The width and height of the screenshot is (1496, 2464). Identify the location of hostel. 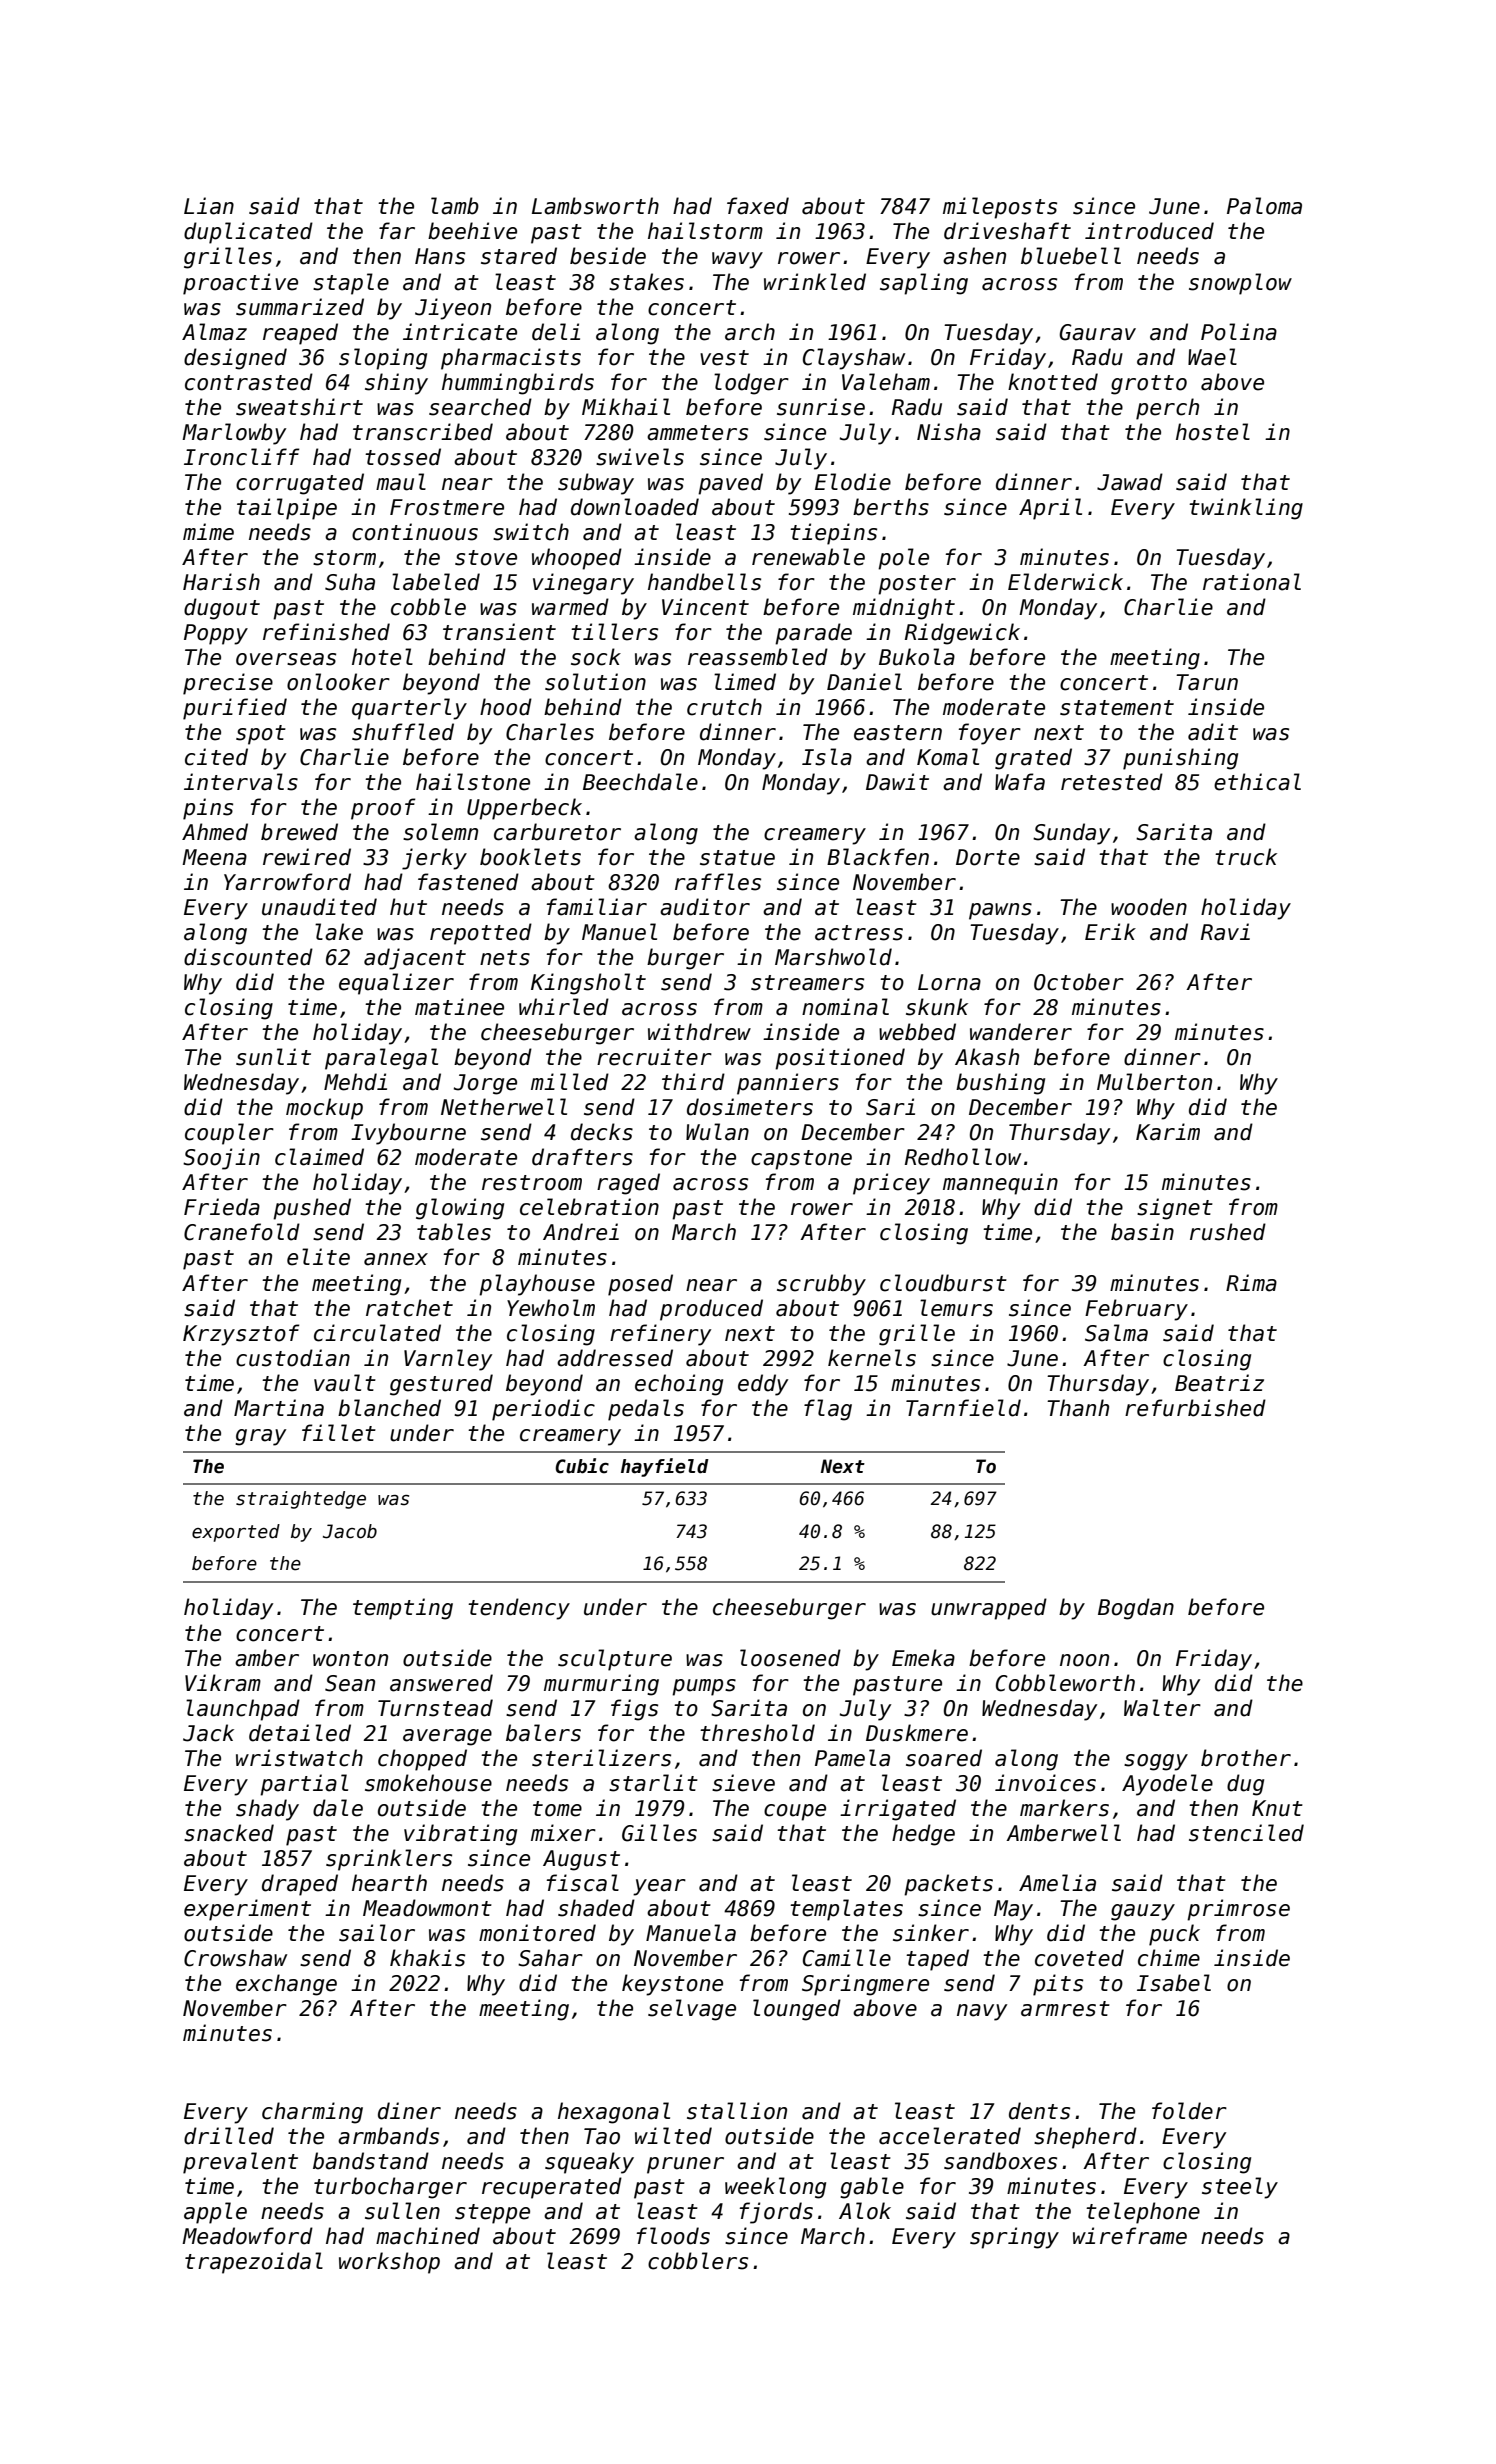
(1213, 432).
